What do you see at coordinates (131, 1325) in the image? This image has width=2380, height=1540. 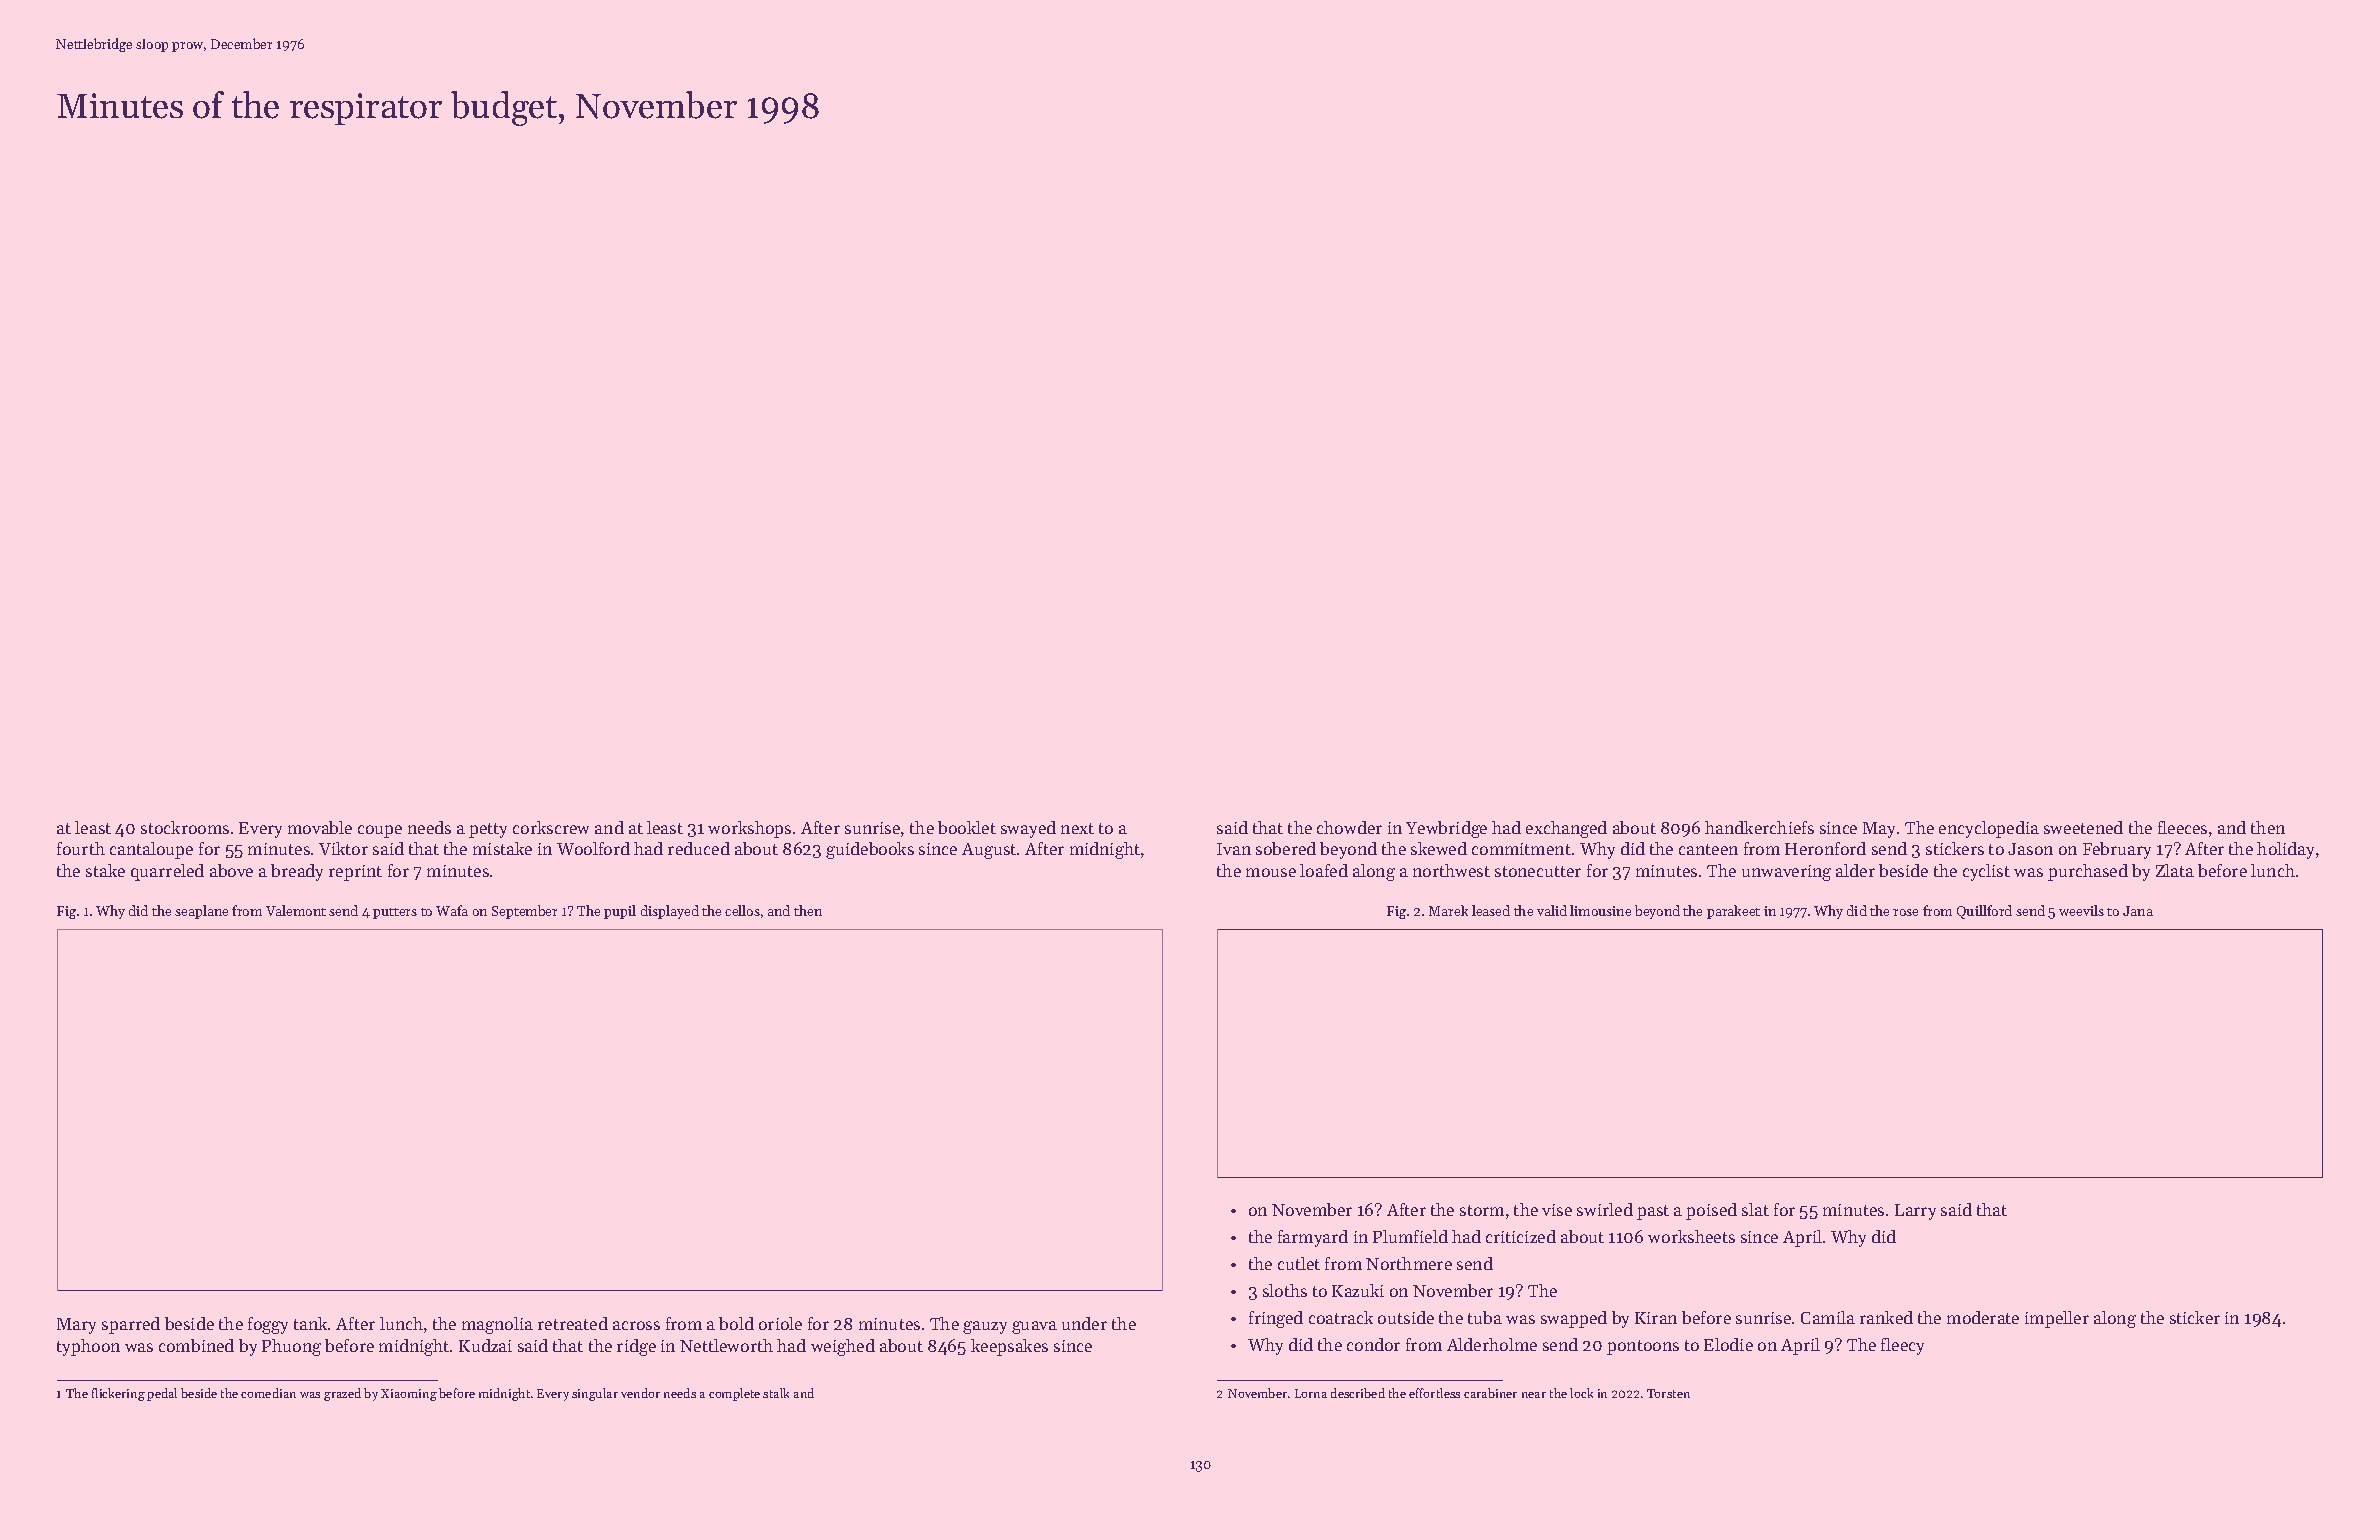 I see `sparred` at bounding box center [131, 1325].
